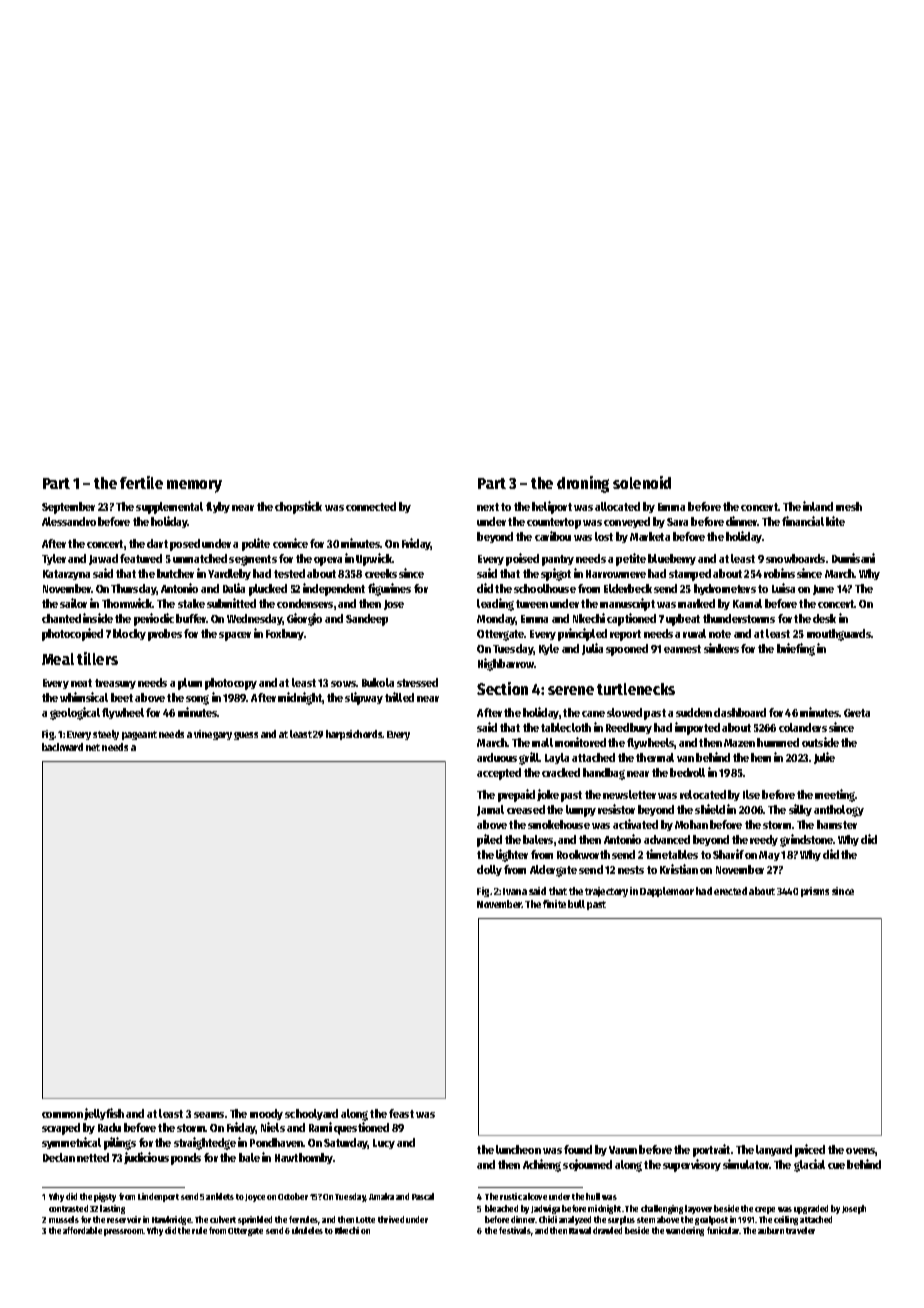 The width and height of the screenshot is (924, 1308). I want to click on flyby, so click(218, 507).
